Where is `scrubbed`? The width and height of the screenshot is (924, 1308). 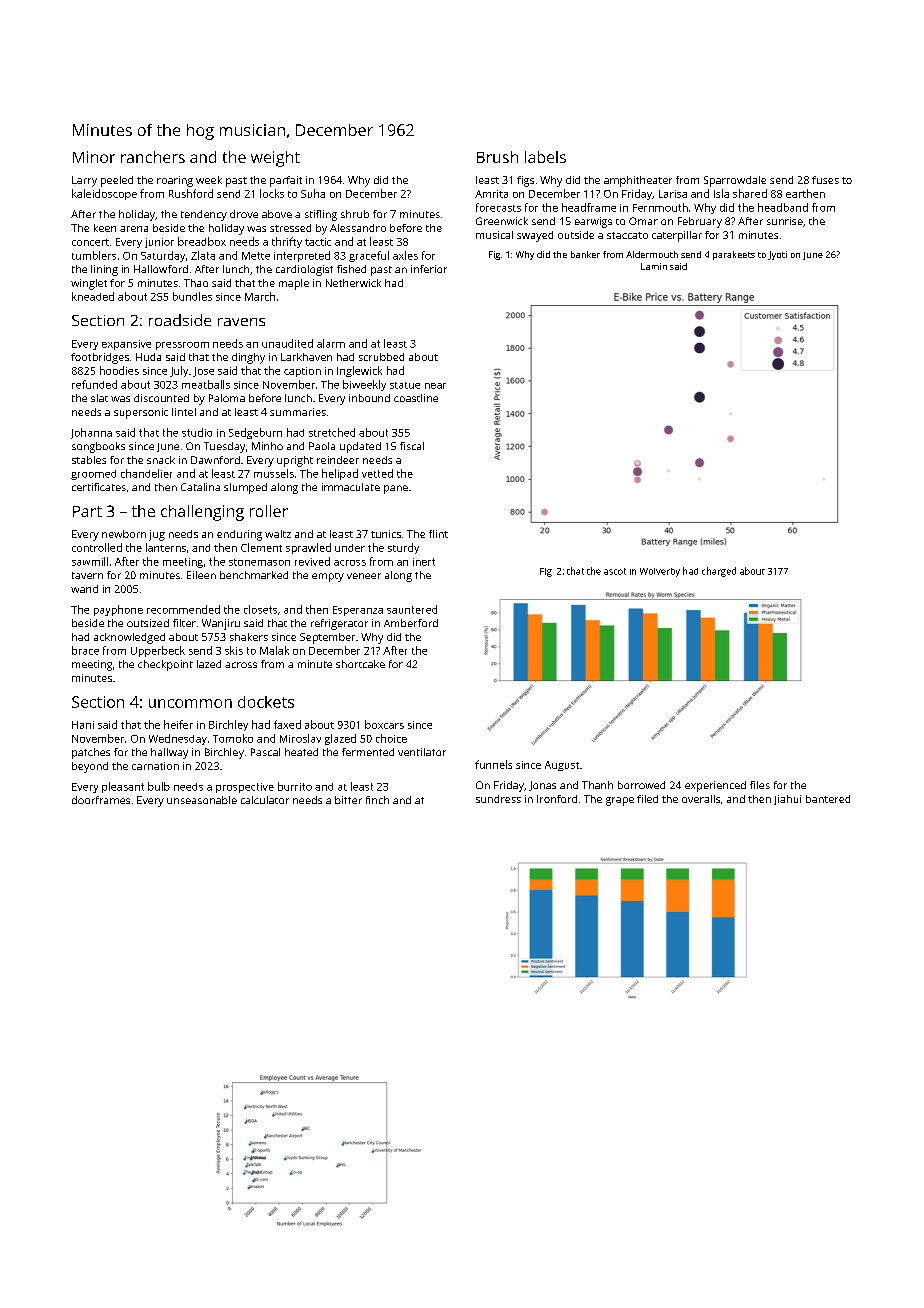 scrubbed is located at coordinates (381, 357).
